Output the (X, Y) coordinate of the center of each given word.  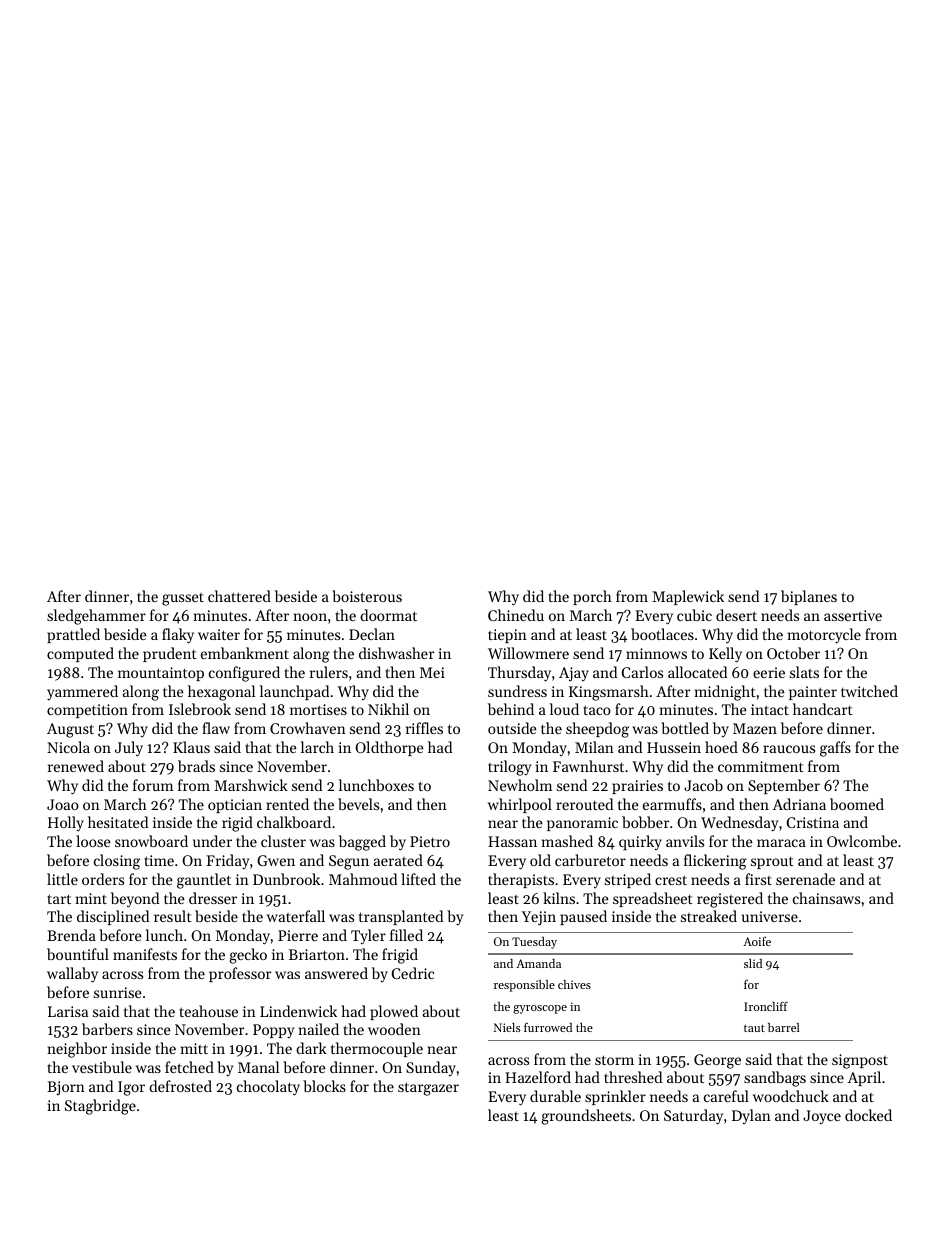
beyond (135, 900)
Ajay (574, 674)
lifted (418, 879)
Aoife (757, 941)
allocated (697, 672)
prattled (73, 635)
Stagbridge (100, 1107)
